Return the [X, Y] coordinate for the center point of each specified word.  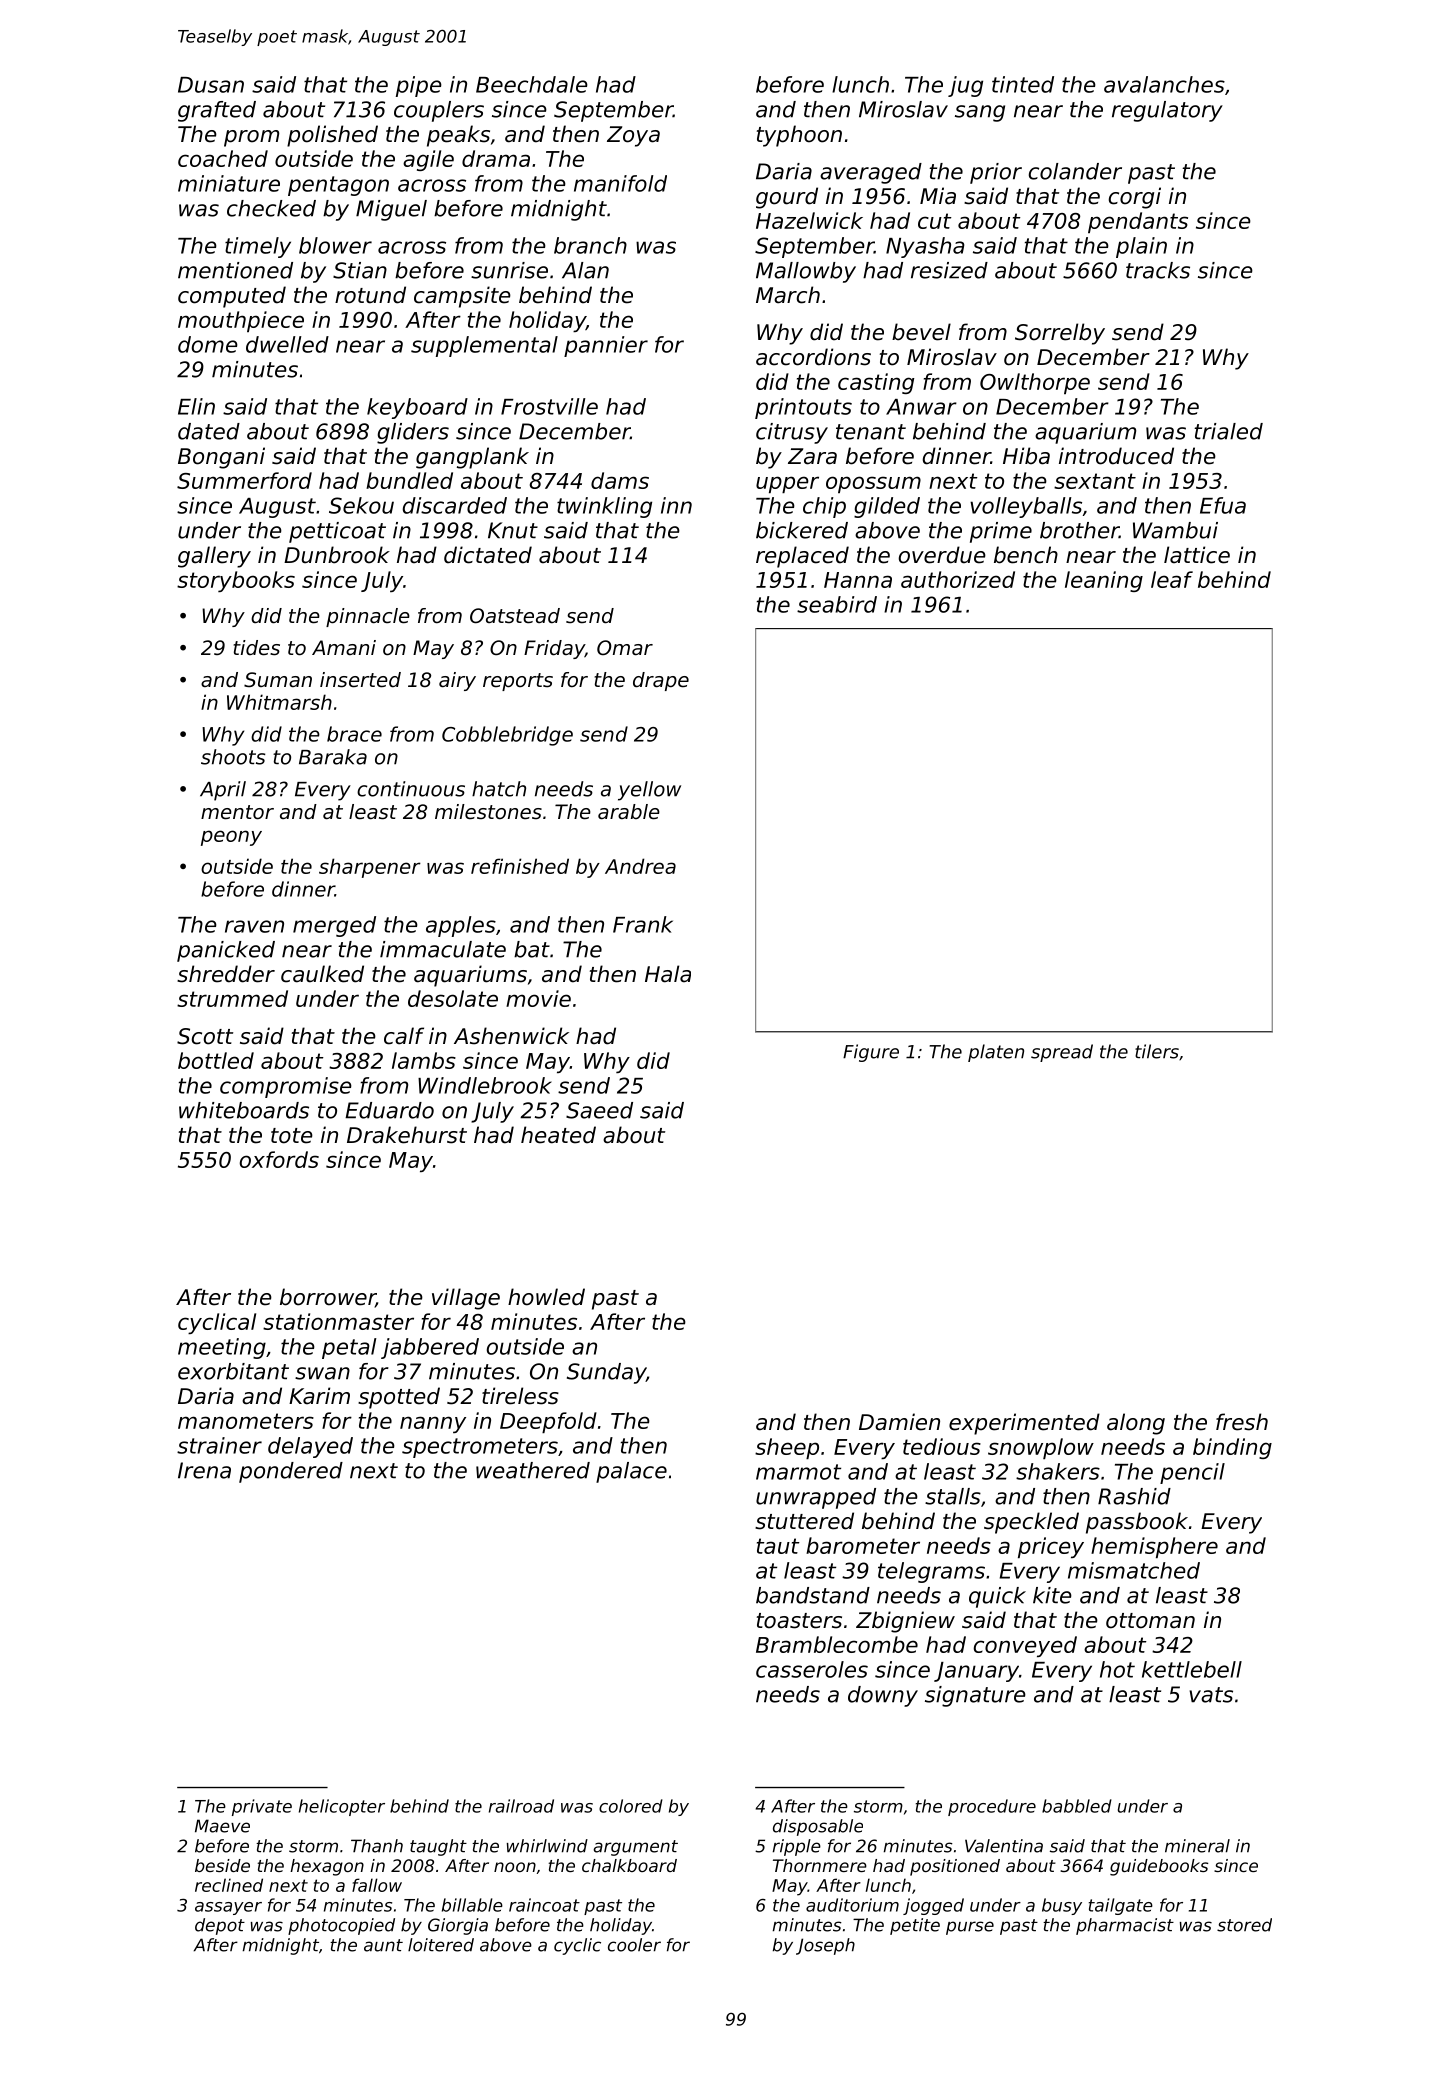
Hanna [858, 580]
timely [258, 247]
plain [1141, 247]
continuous [411, 789]
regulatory [1167, 111]
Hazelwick [809, 220]
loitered [441, 1945]
